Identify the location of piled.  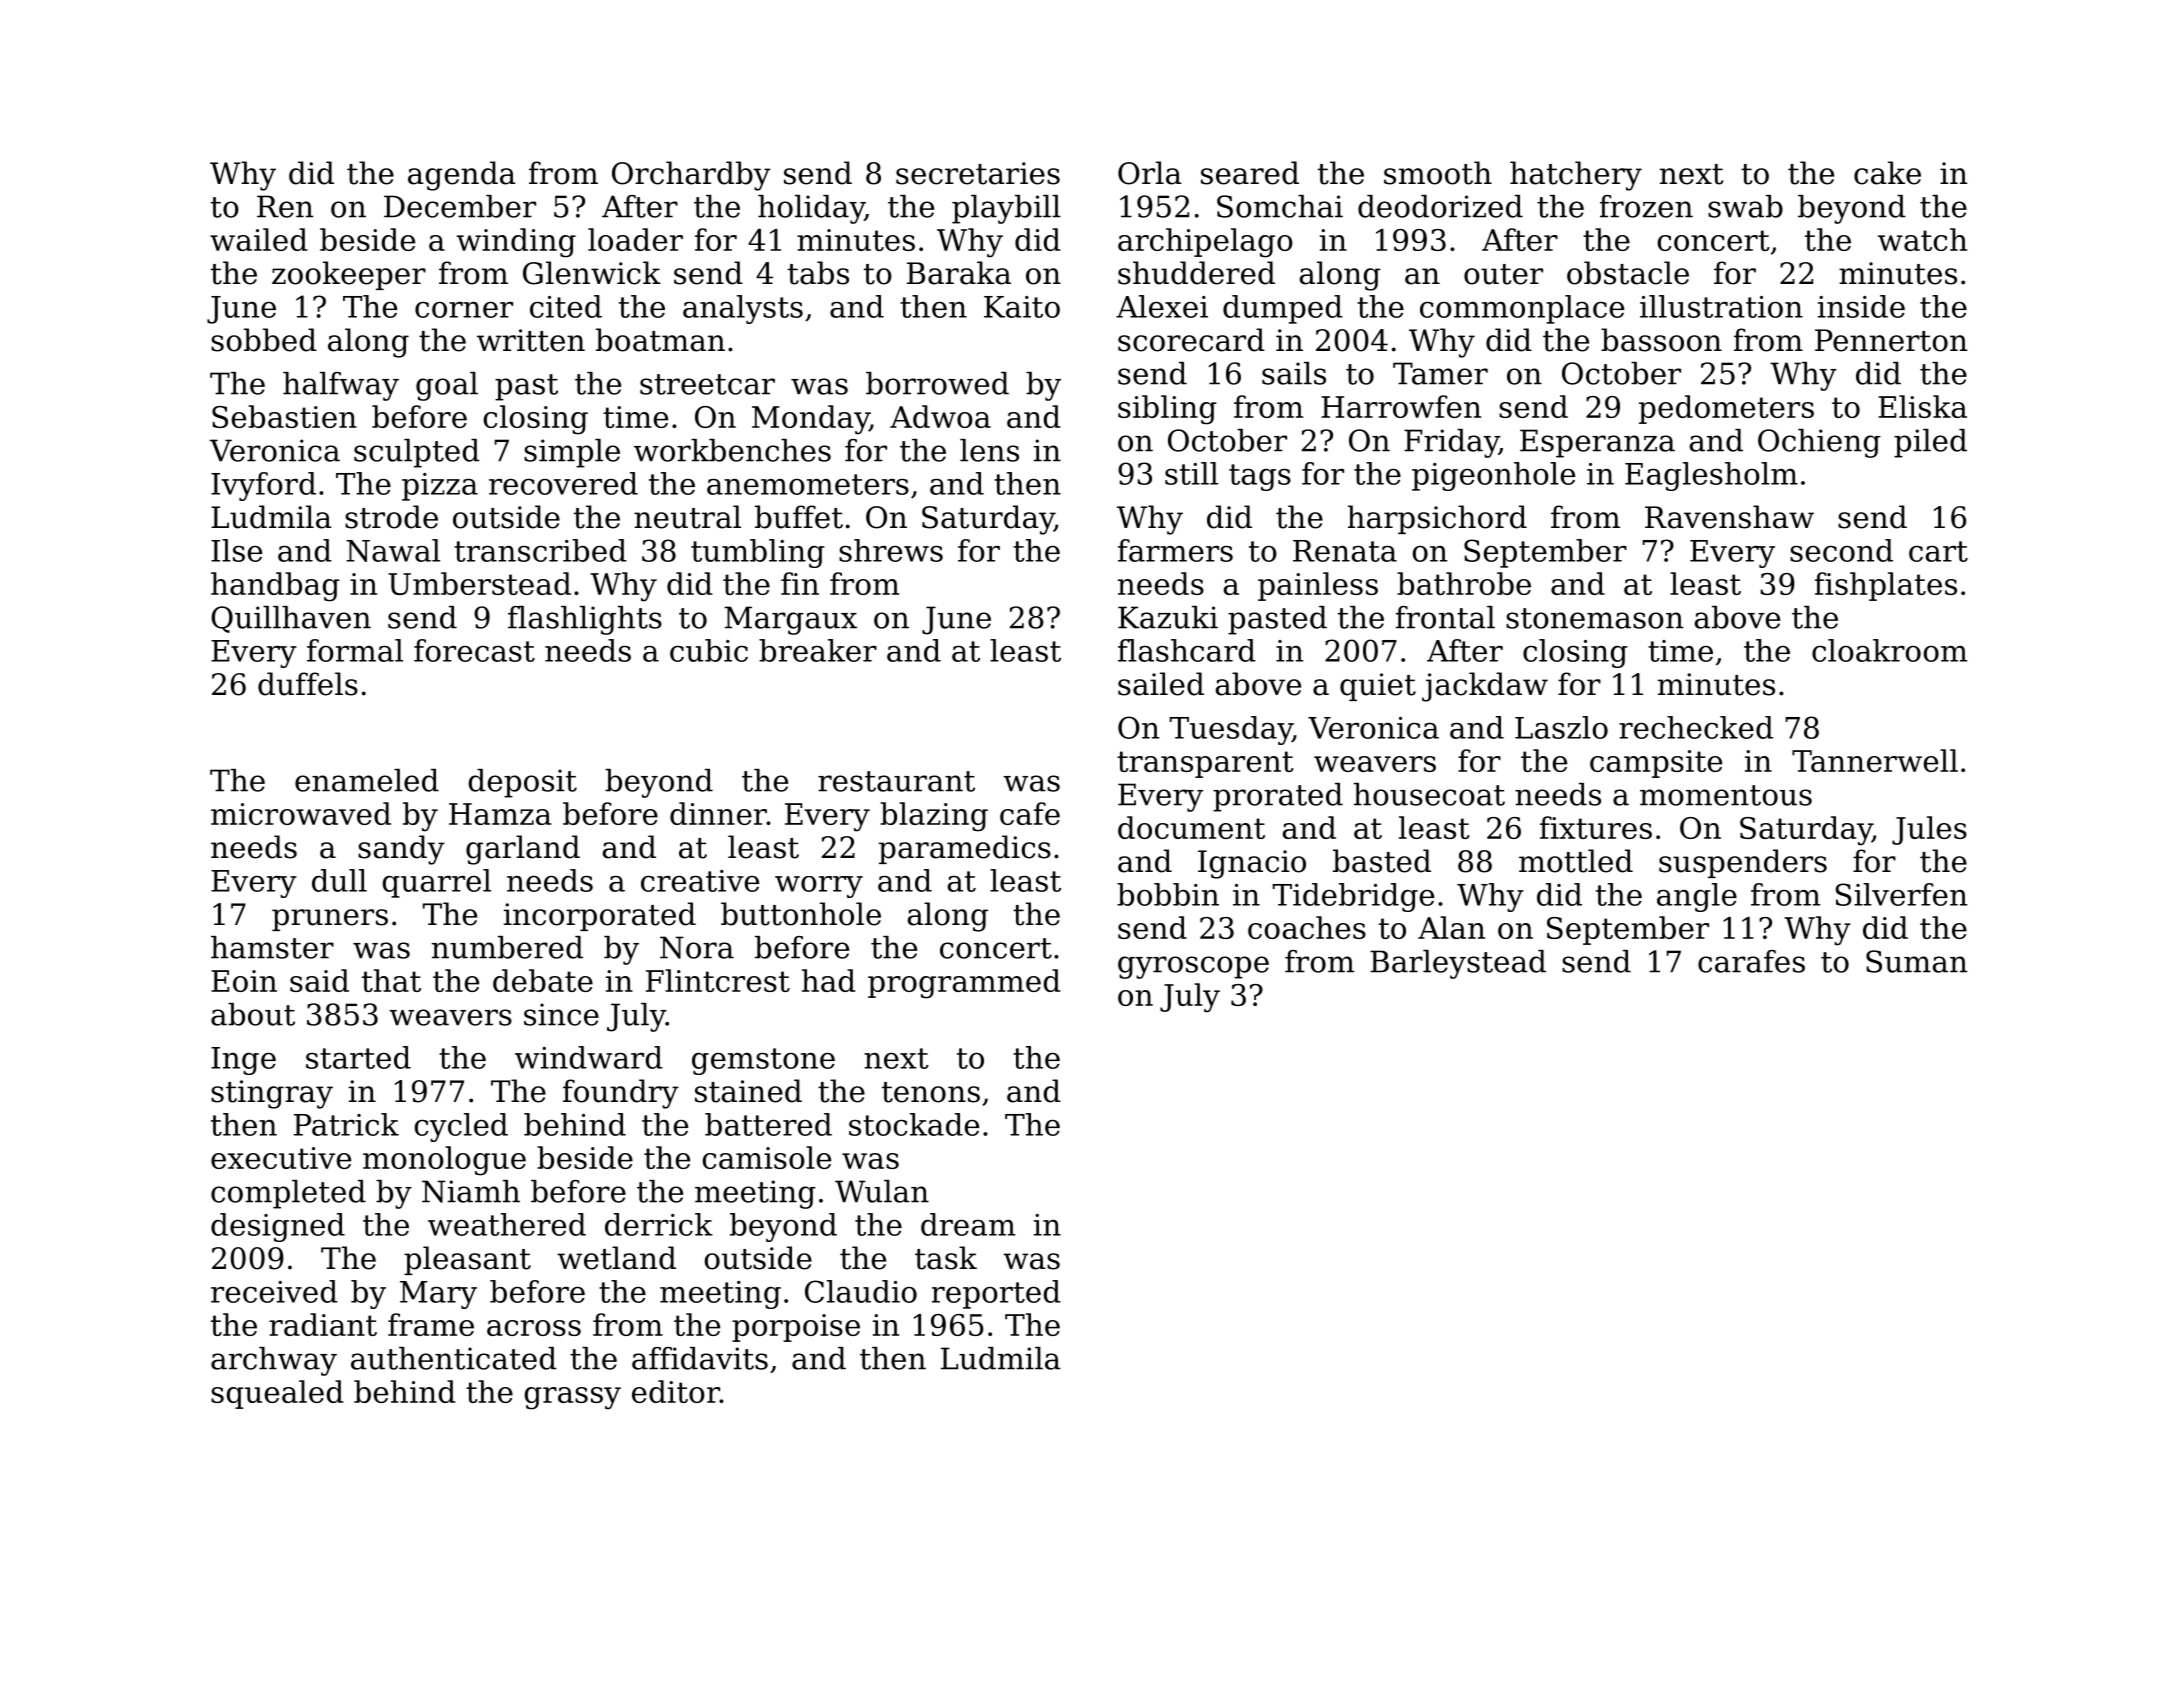
(1930, 443).
